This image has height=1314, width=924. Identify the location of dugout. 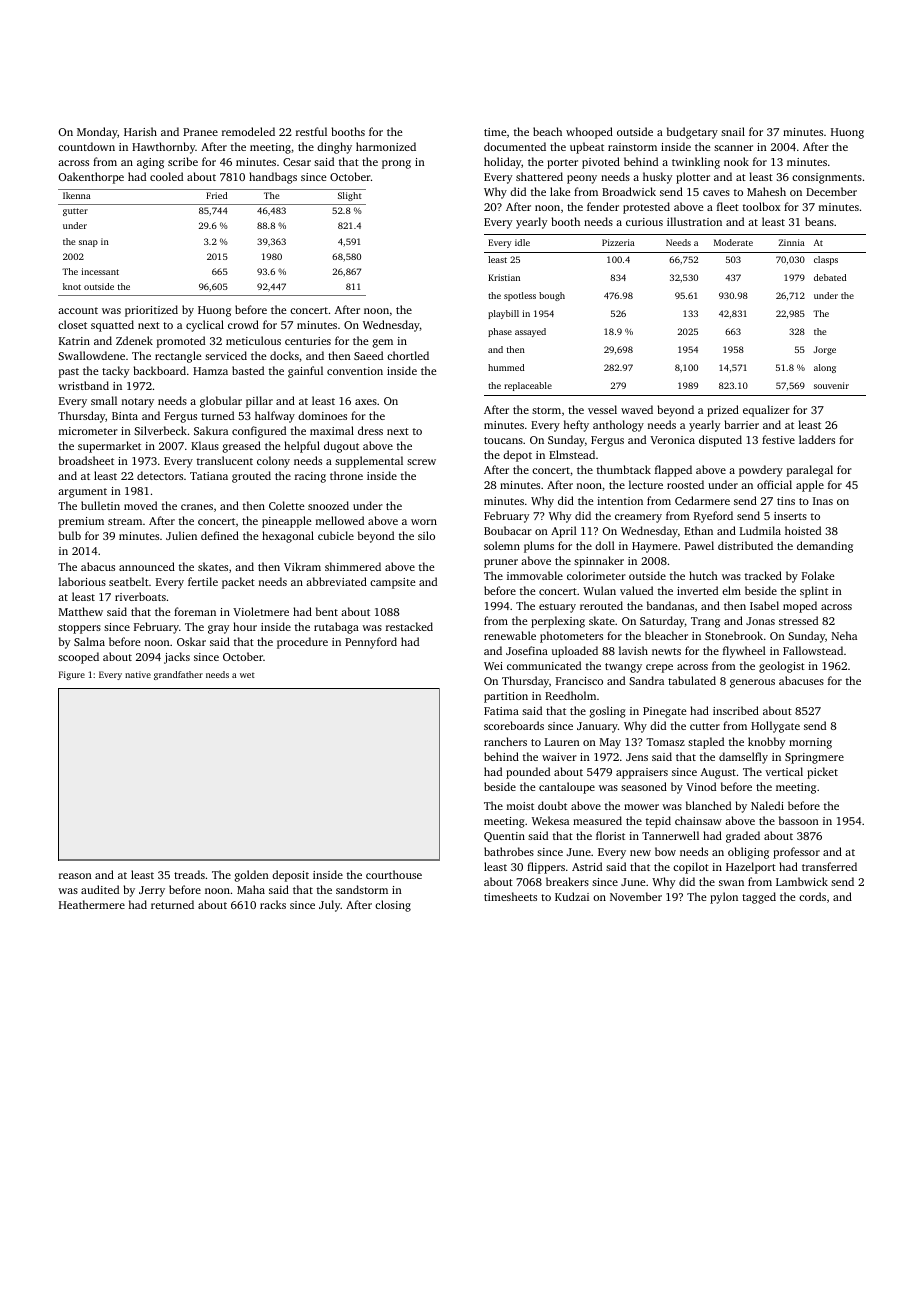
(341, 447).
